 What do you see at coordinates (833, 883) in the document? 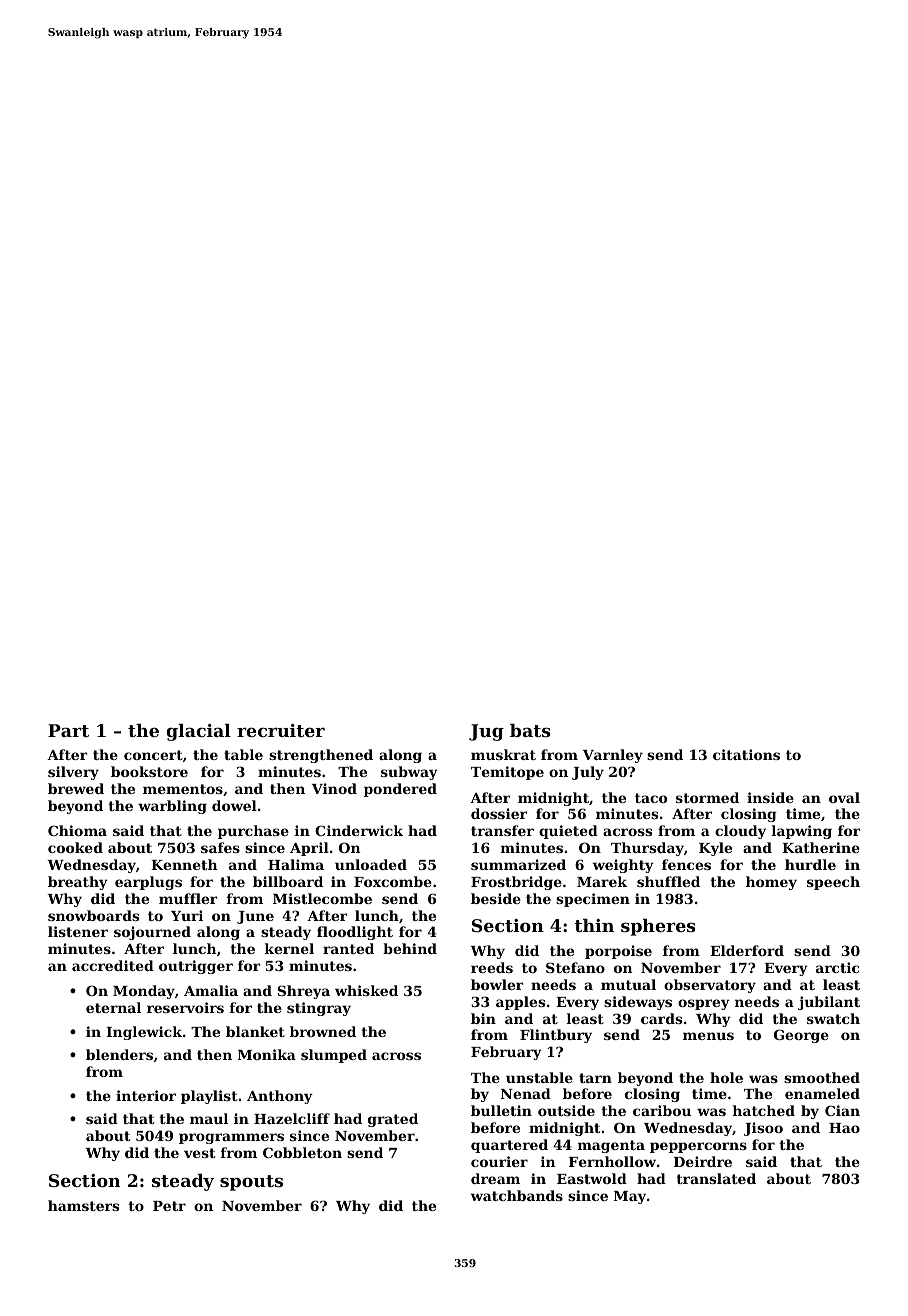
I see `speech` at bounding box center [833, 883].
